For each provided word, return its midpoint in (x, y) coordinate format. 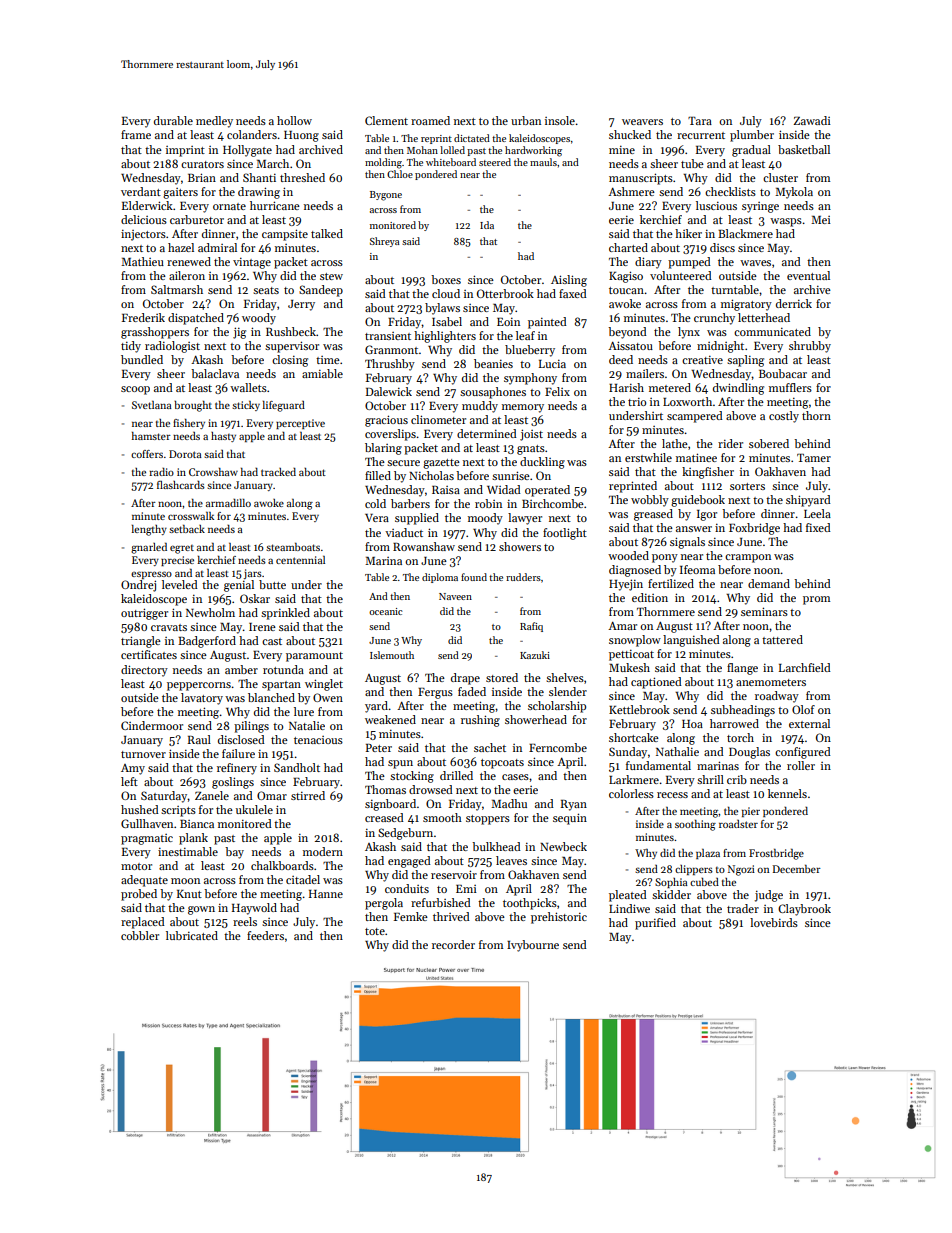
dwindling (738, 389)
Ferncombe (558, 747)
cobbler (140, 935)
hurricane (275, 205)
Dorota (185, 454)
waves (755, 263)
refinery (237, 769)
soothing (695, 825)
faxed (573, 293)
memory (523, 408)
